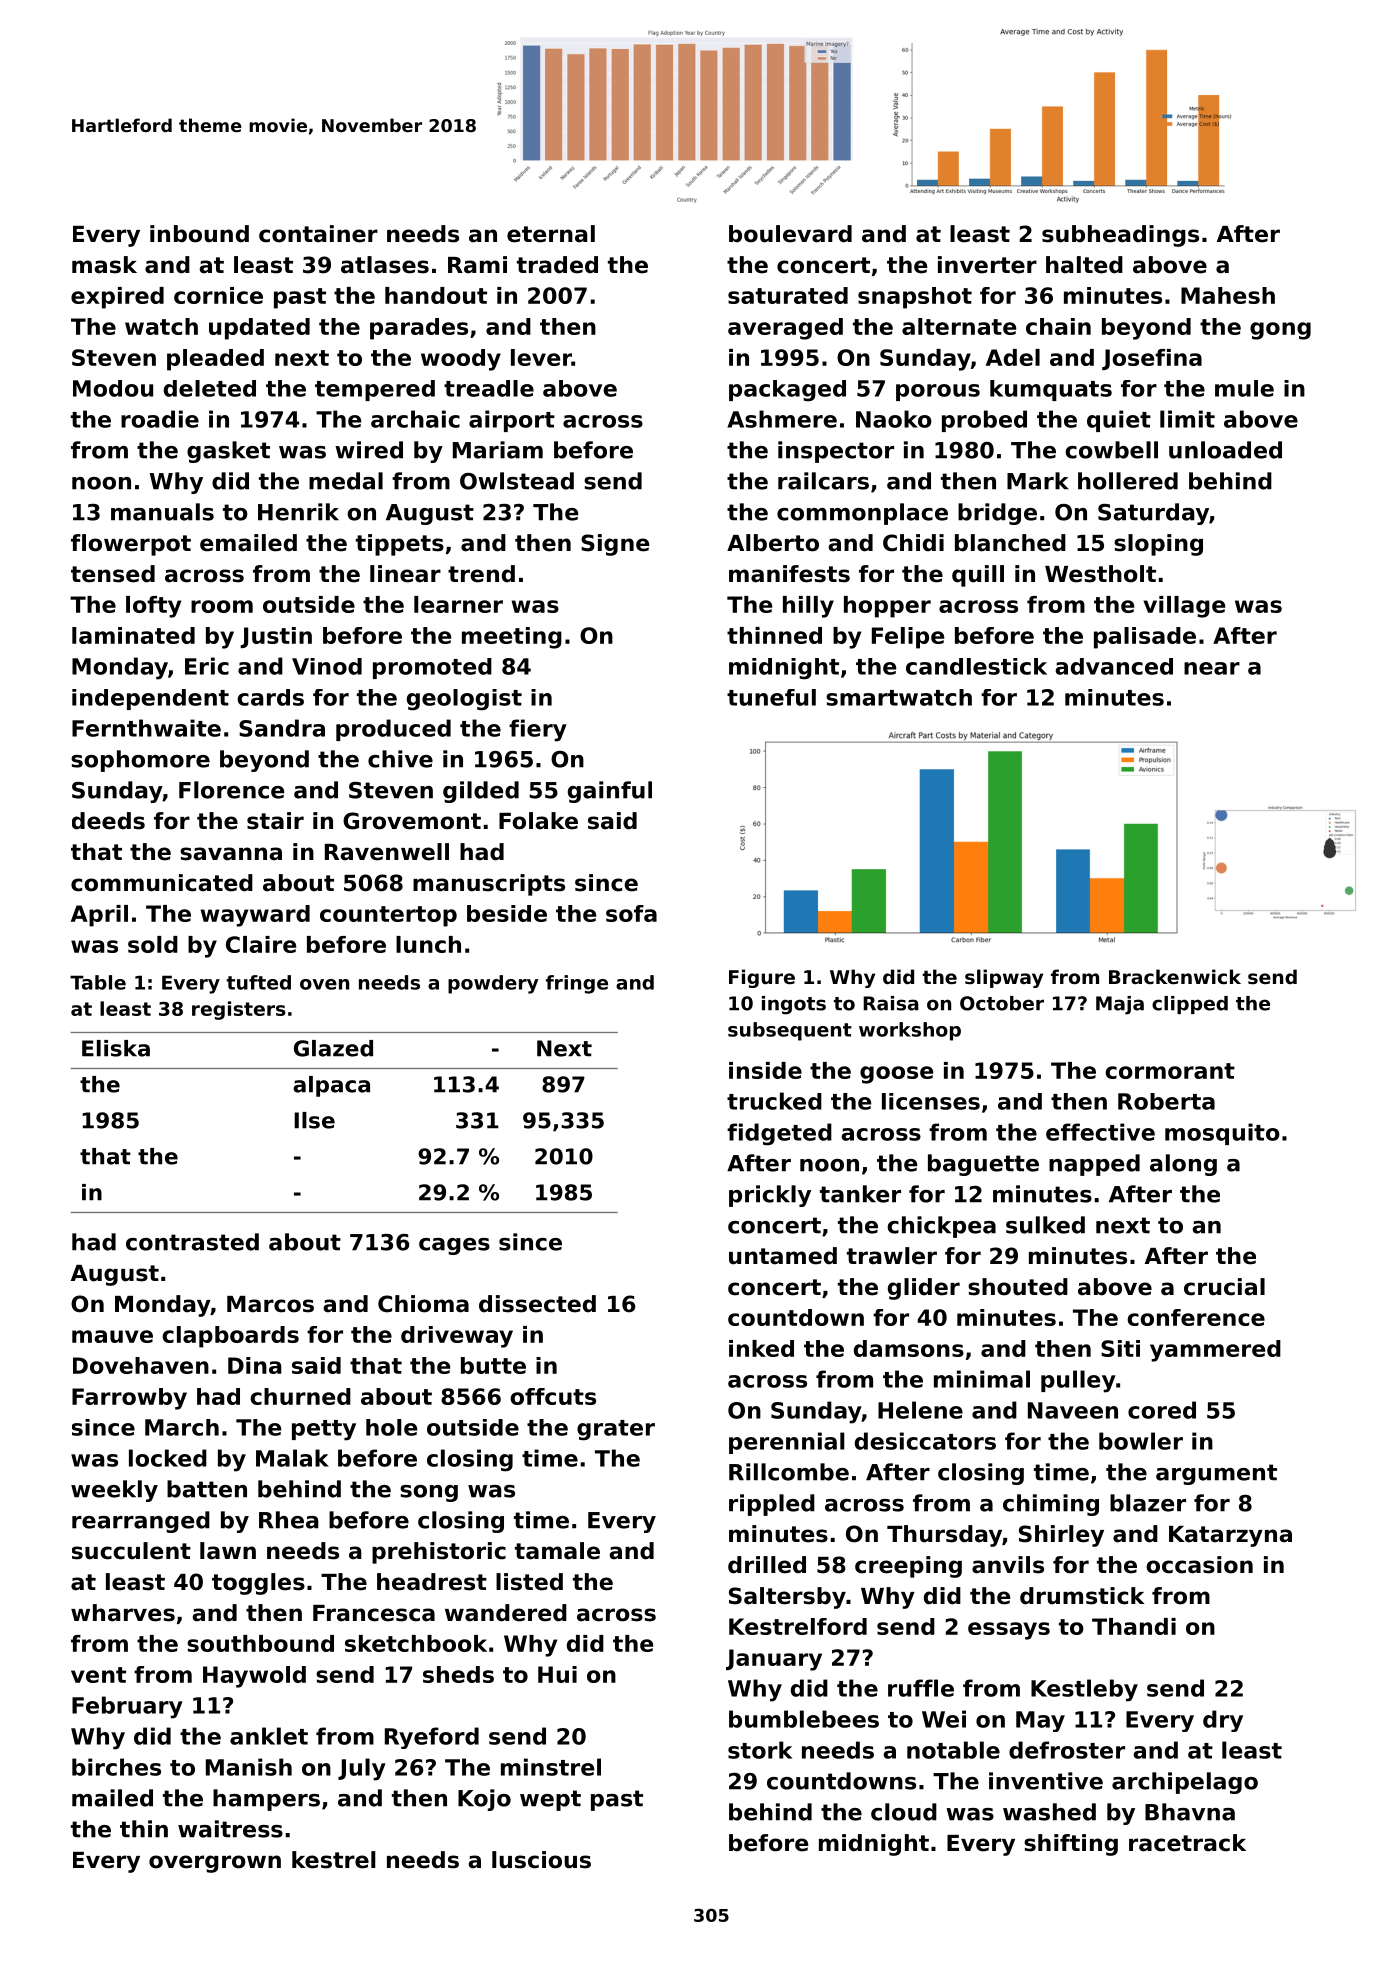 The image size is (1386, 1969). Describe the element at coordinates (790, 234) in the screenshot. I see `boulevard` at that location.
